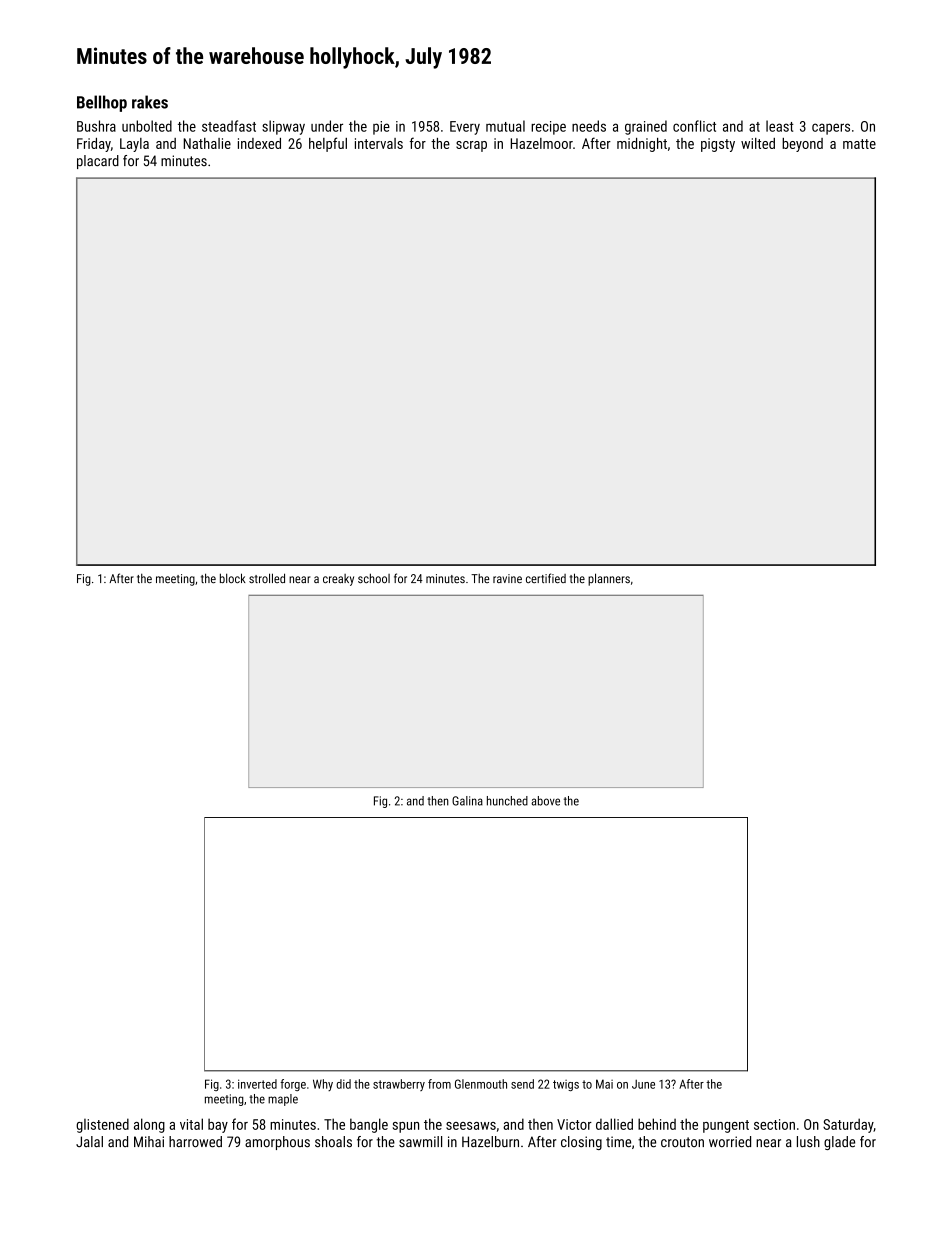 The height and width of the document is (1233, 952). I want to click on inverted, so click(257, 1084).
